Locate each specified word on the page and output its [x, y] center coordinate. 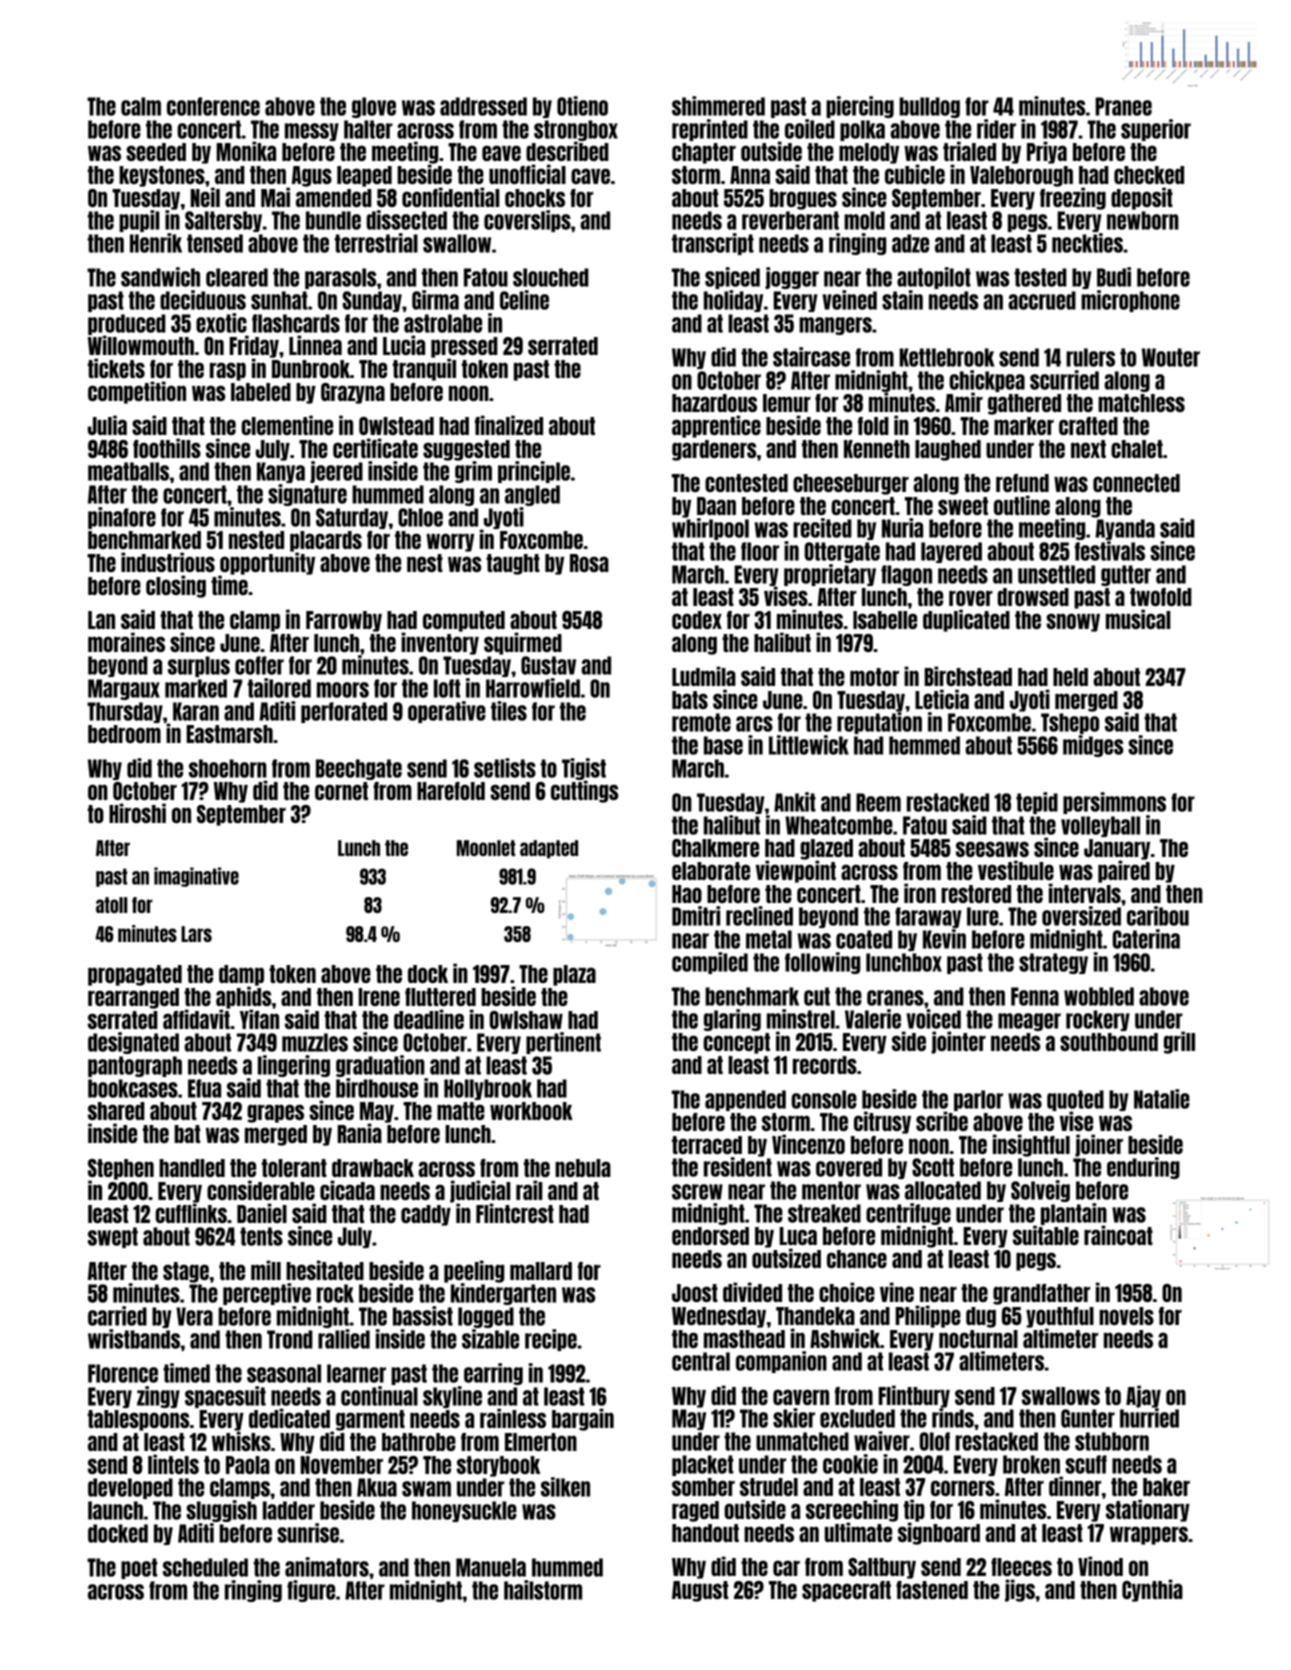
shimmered [718, 106]
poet [139, 1568]
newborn [1143, 220]
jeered [336, 472]
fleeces [1021, 1567]
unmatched [802, 1441]
